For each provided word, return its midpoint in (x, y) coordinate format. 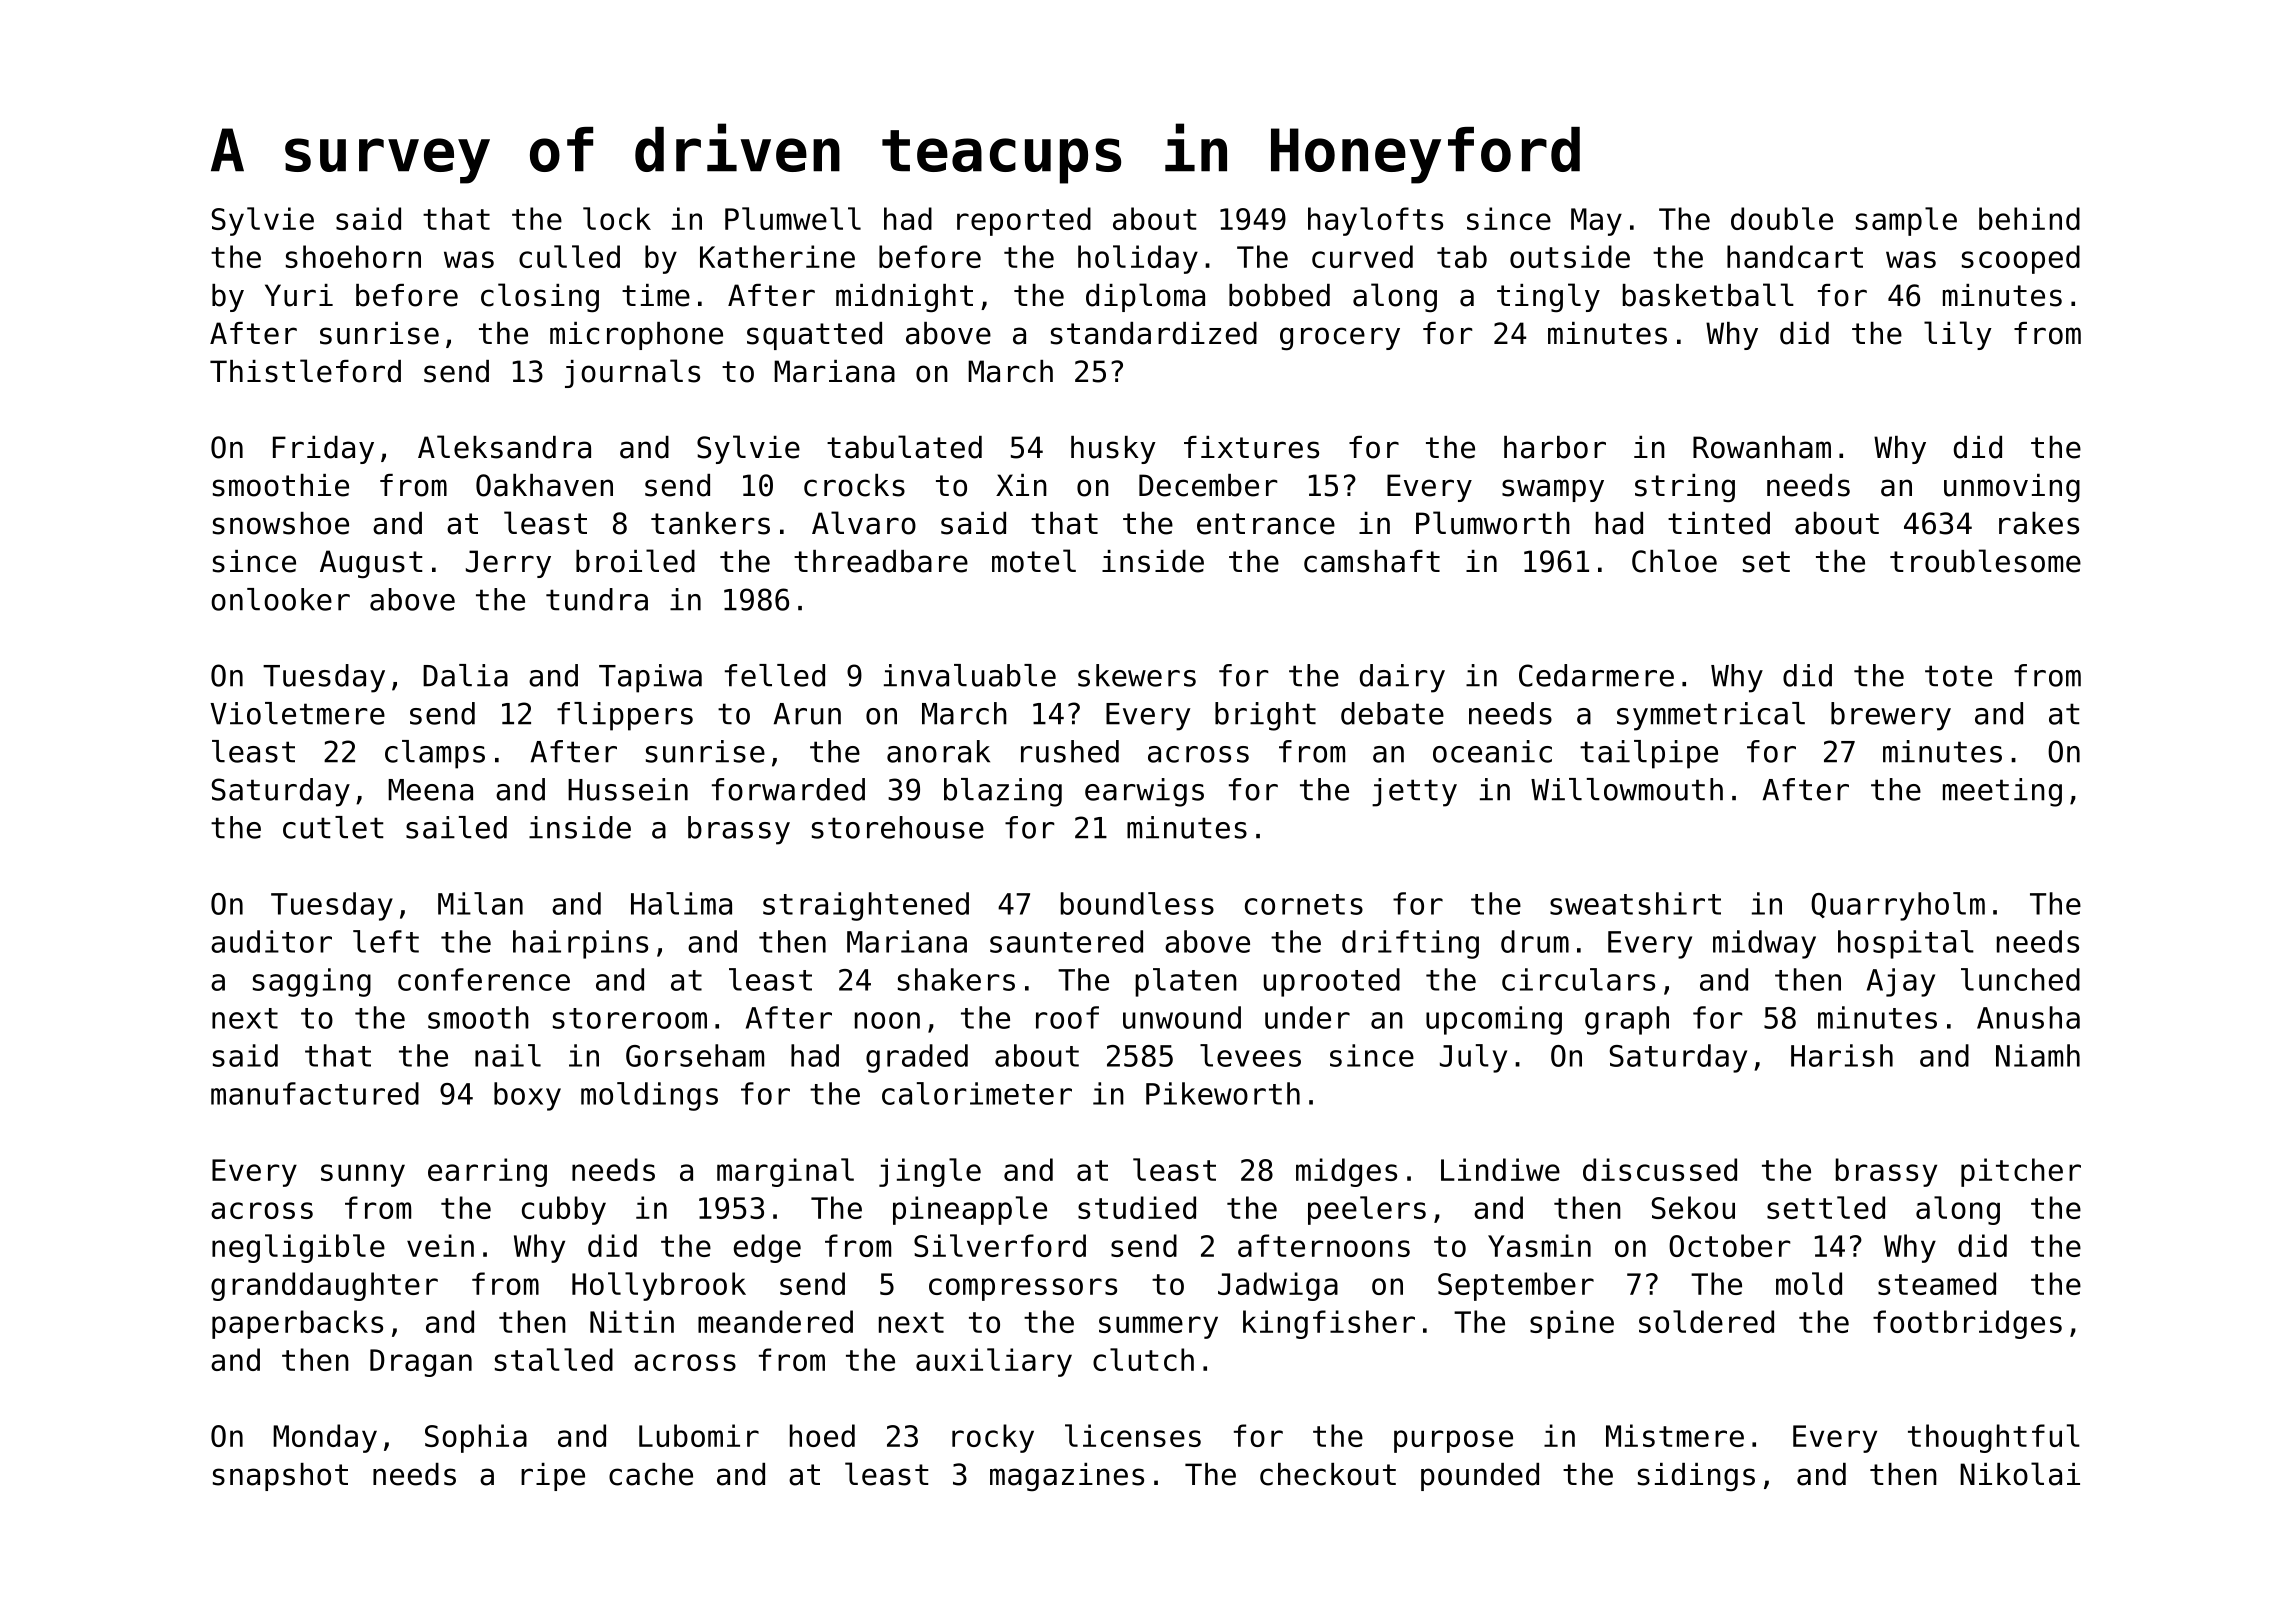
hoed (822, 1435)
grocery (1340, 339)
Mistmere (1675, 1435)
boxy (527, 1096)
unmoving (2012, 488)
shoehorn (353, 256)
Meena (430, 790)
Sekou (1693, 1207)
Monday (325, 1438)
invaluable (970, 675)
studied (1137, 1207)
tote (1958, 676)
